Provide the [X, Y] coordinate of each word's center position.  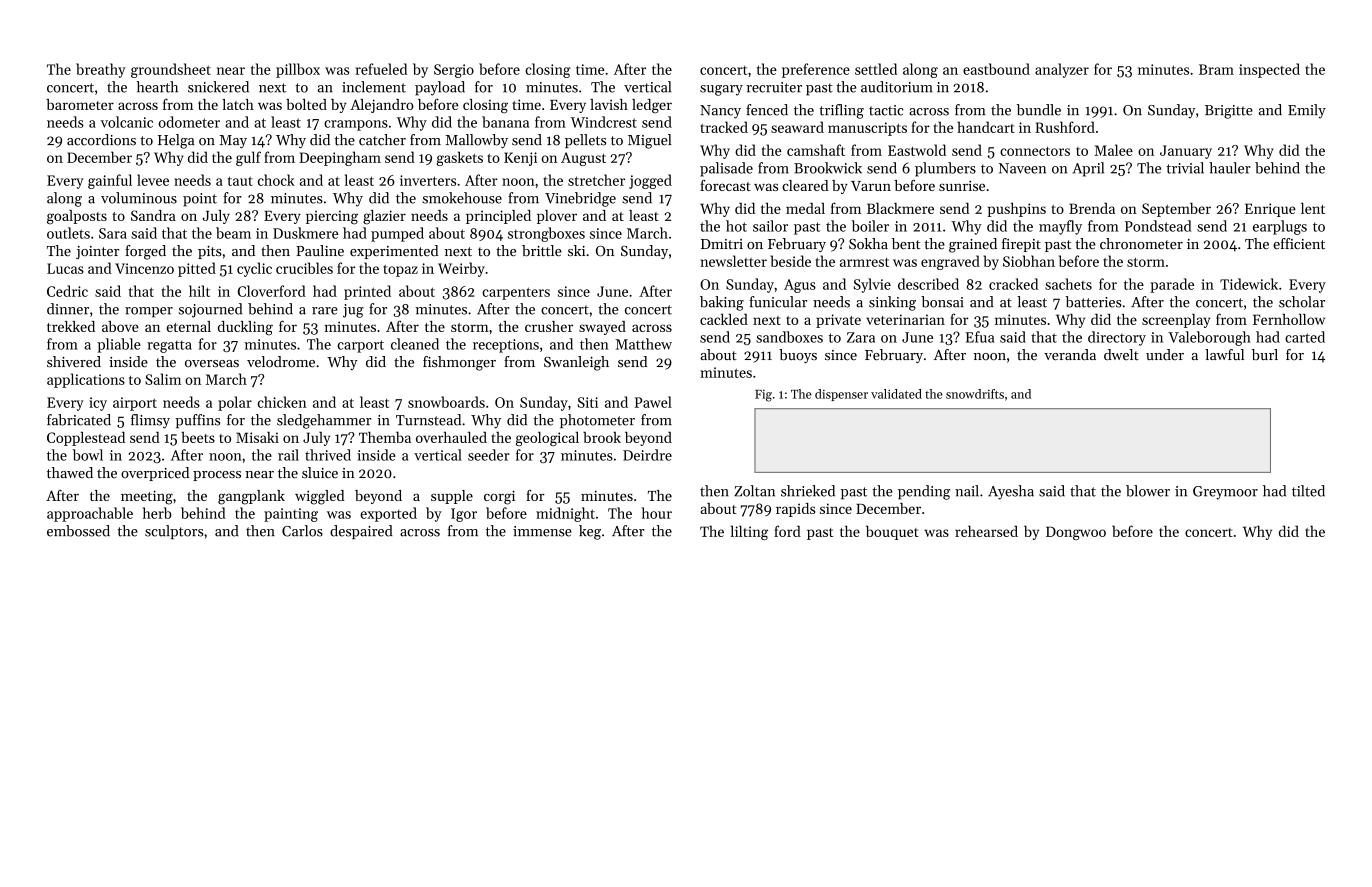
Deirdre [647, 455]
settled [876, 69]
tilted [1308, 491]
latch [238, 104]
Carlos [302, 531]
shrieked [808, 491]
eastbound [996, 69]
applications [86, 380]
